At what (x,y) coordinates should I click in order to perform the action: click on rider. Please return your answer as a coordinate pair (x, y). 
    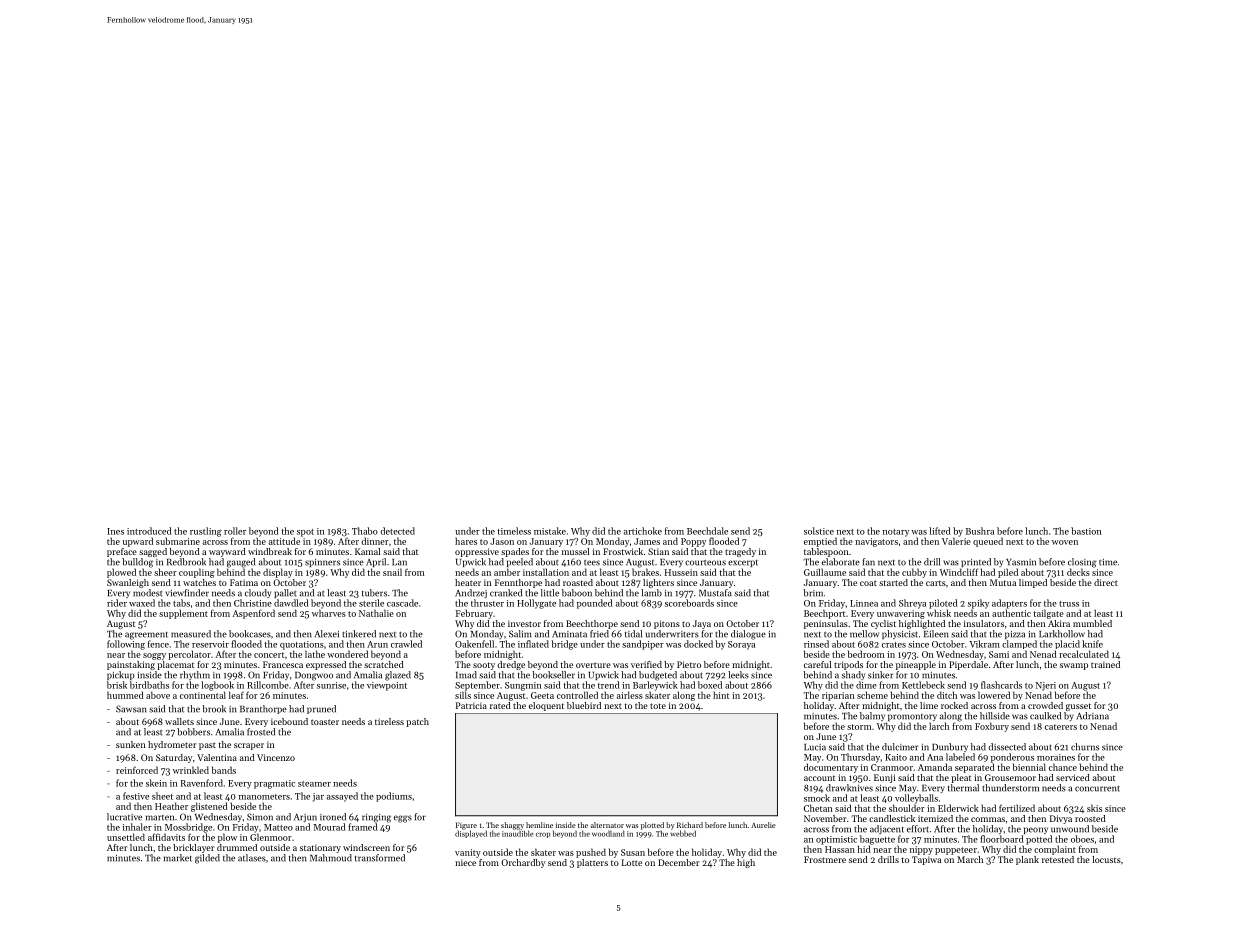
    Looking at the image, I should click on (117, 603).
